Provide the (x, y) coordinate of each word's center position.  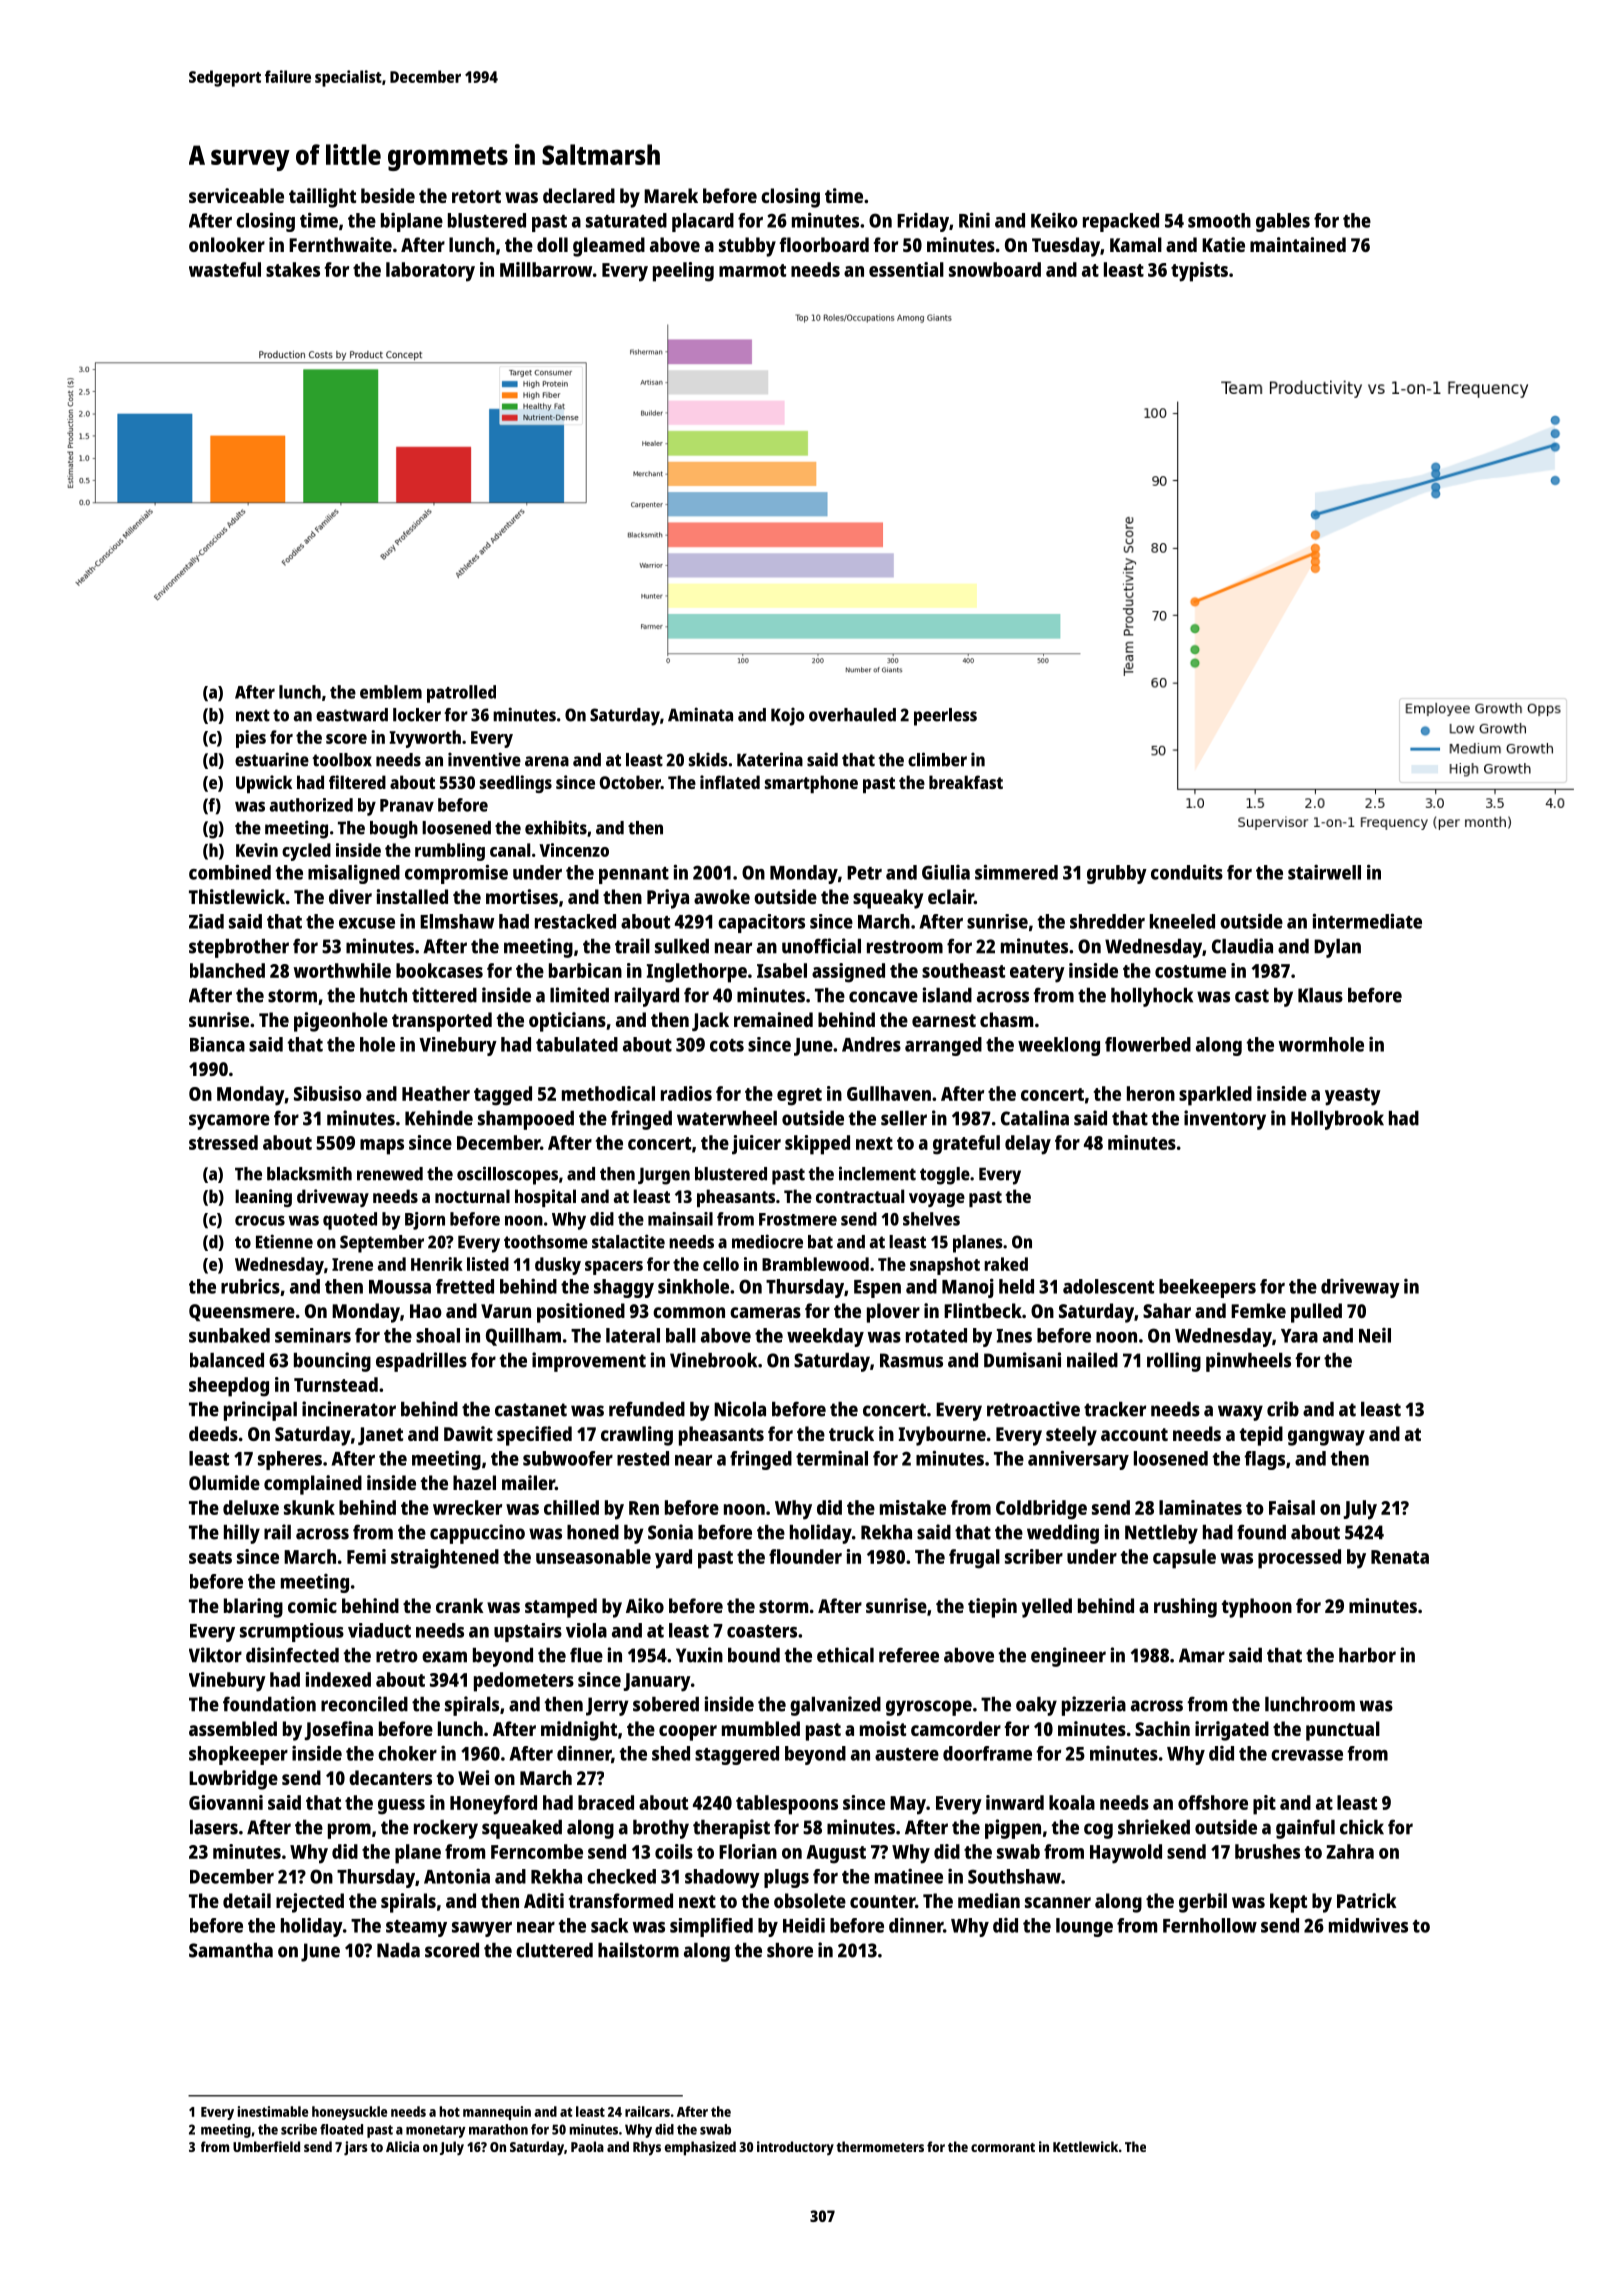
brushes (1267, 1851)
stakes (293, 269)
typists (1199, 272)
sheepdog (229, 1387)
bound (754, 1655)
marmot (752, 270)
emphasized (700, 2148)
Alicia (402, 2146)
